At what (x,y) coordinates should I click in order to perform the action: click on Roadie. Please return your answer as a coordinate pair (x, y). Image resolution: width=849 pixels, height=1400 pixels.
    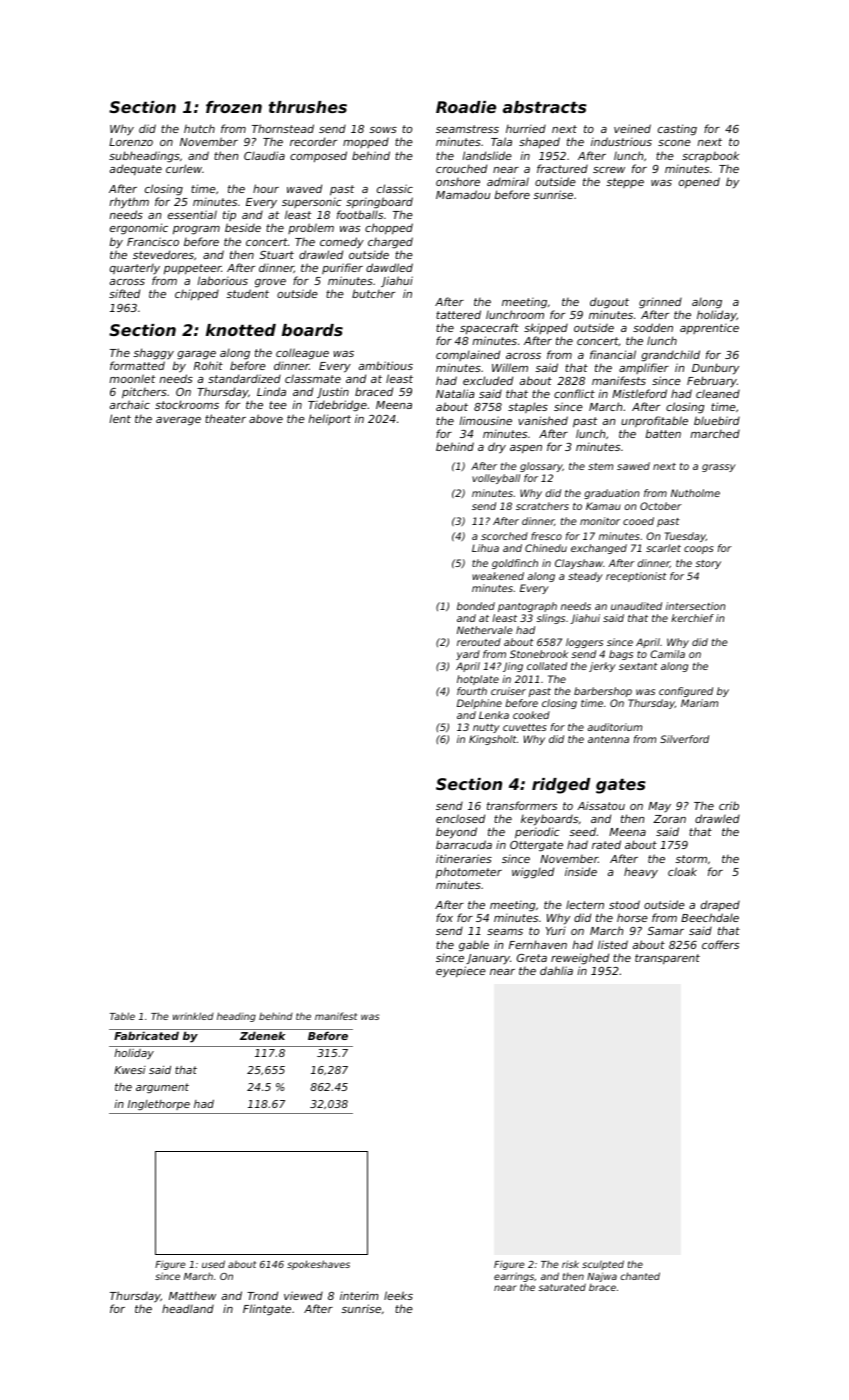
    Looking at the image, I should click on (466, 107).
